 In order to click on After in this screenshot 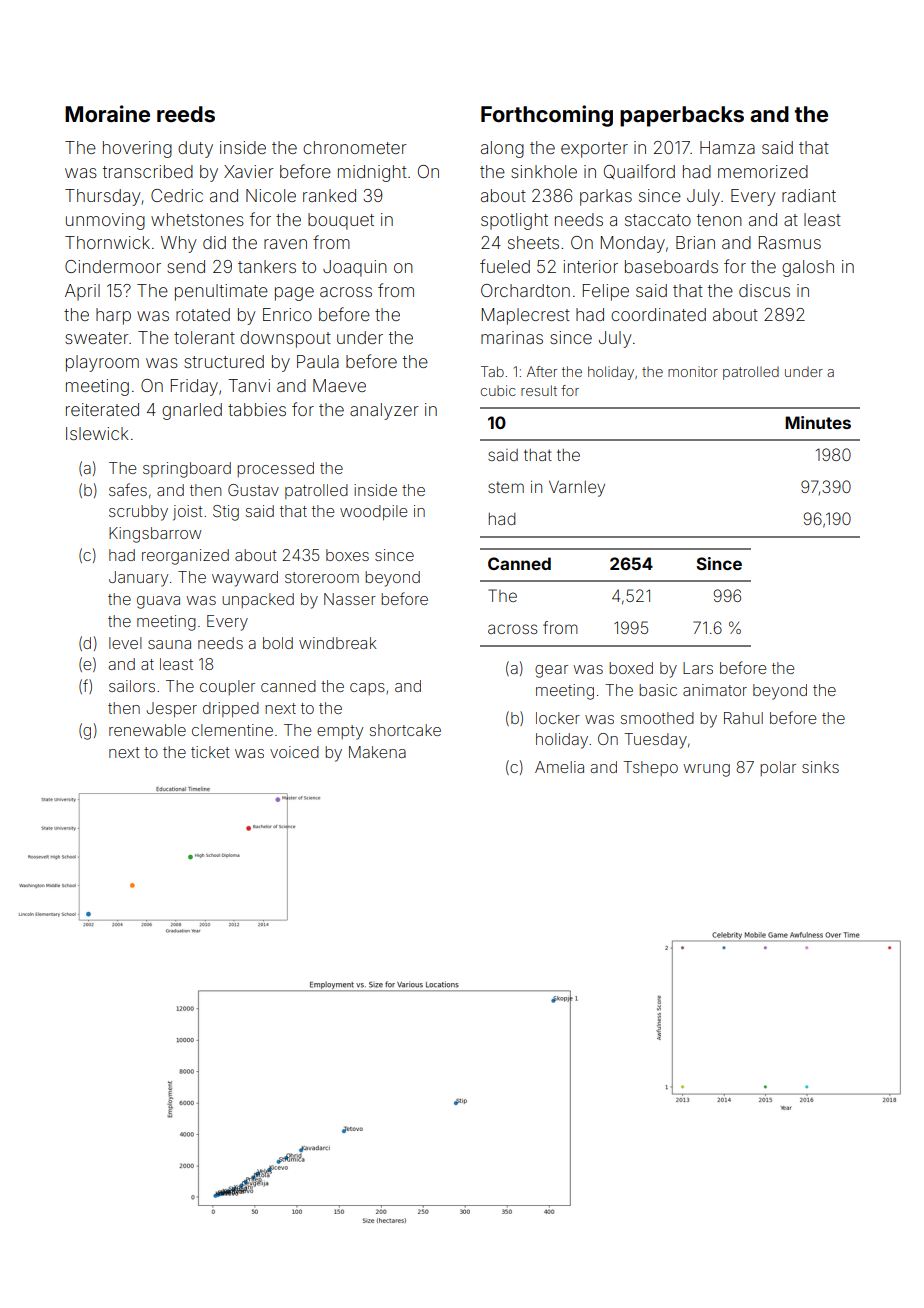, I will do `click(542, 371)`.
